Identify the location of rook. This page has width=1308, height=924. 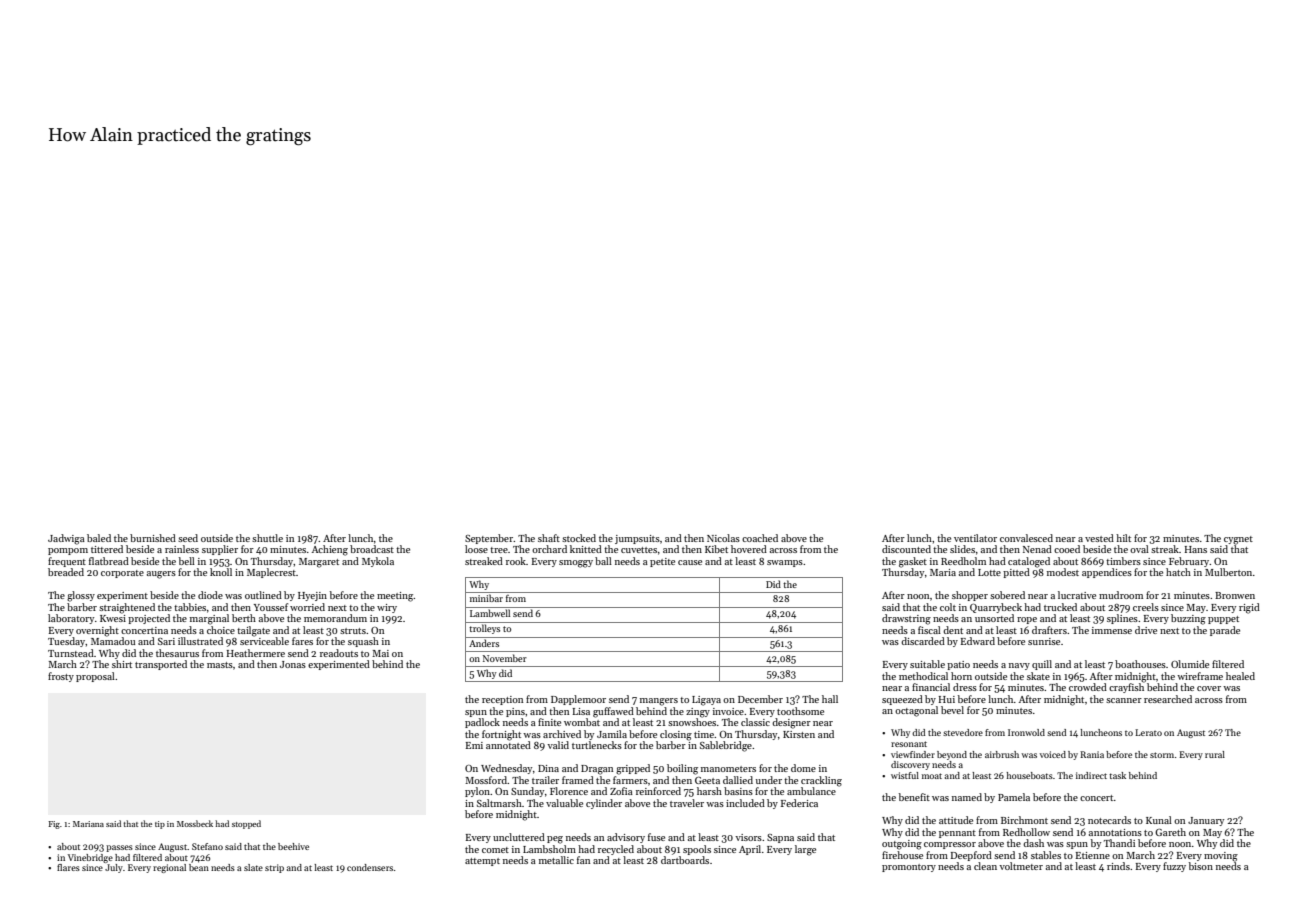
(516, 561).
